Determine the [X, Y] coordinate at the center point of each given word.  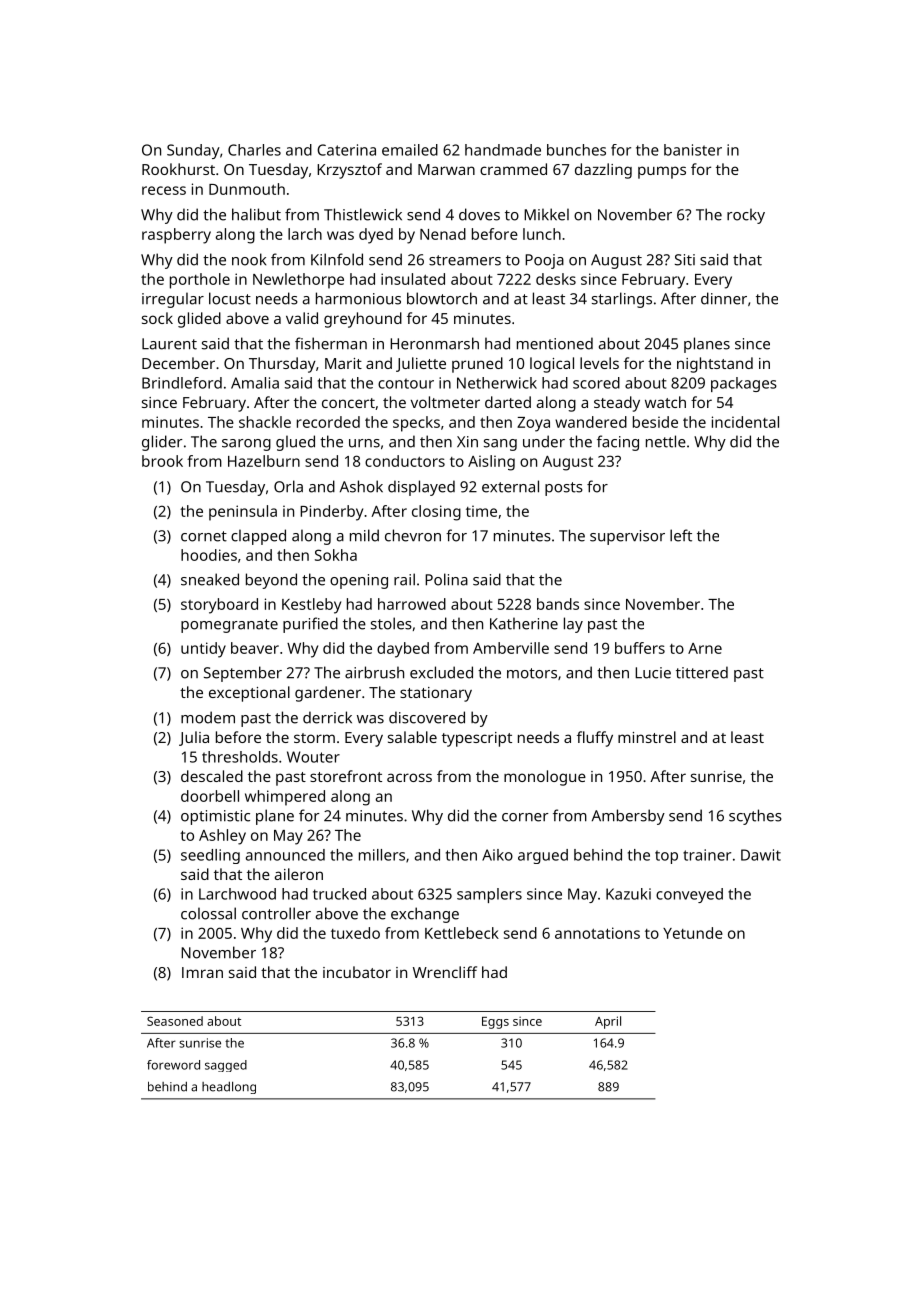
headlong [229, 1087]
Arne [705, 648]
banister [693, 150]
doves [479, 214]
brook [162, 461]
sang [500, 445]
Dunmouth [247, 189]
